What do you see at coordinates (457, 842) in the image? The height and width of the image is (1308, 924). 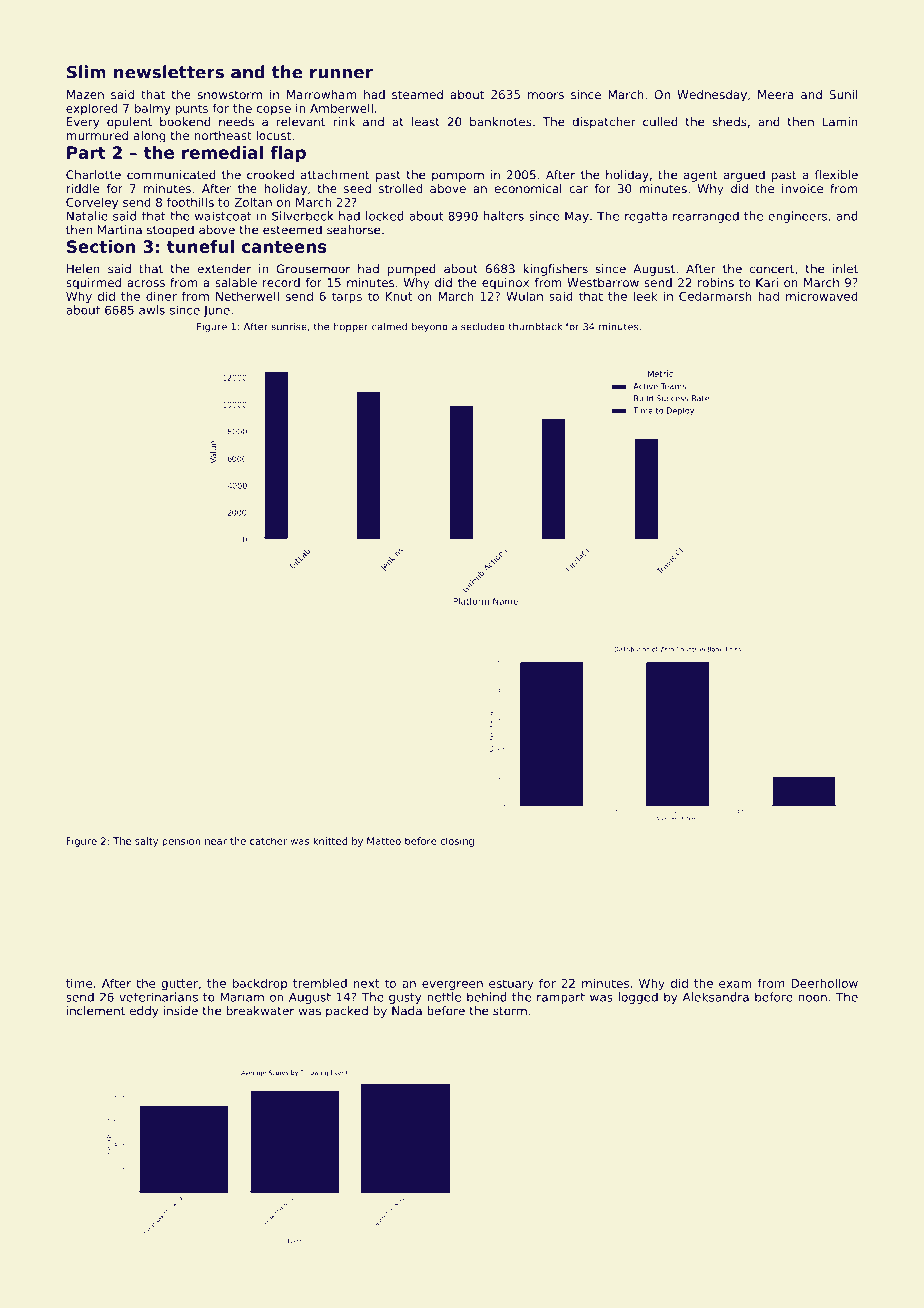 I see `closing` at bounding box center [457, 842].
